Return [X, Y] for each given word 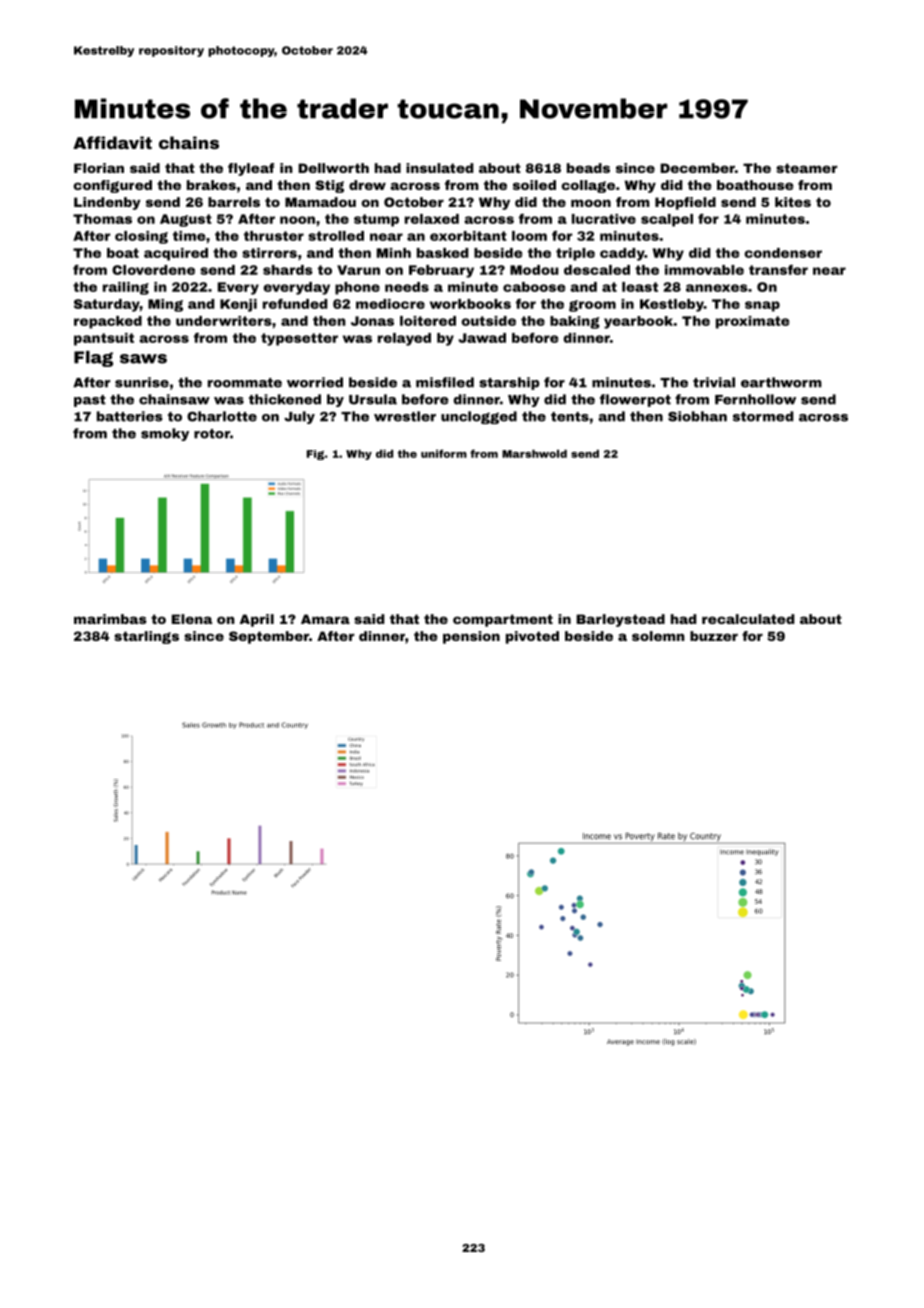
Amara [325, 619]
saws [143, 359]
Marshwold [534, 454]
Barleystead [620, 620]
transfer [778, 270]
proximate [753, 322]
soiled [534, 185]
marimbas [110, 619]
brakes [211, 185]
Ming [165, 305]
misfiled [445, 382]
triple [575, 254]
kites [793, 202]
